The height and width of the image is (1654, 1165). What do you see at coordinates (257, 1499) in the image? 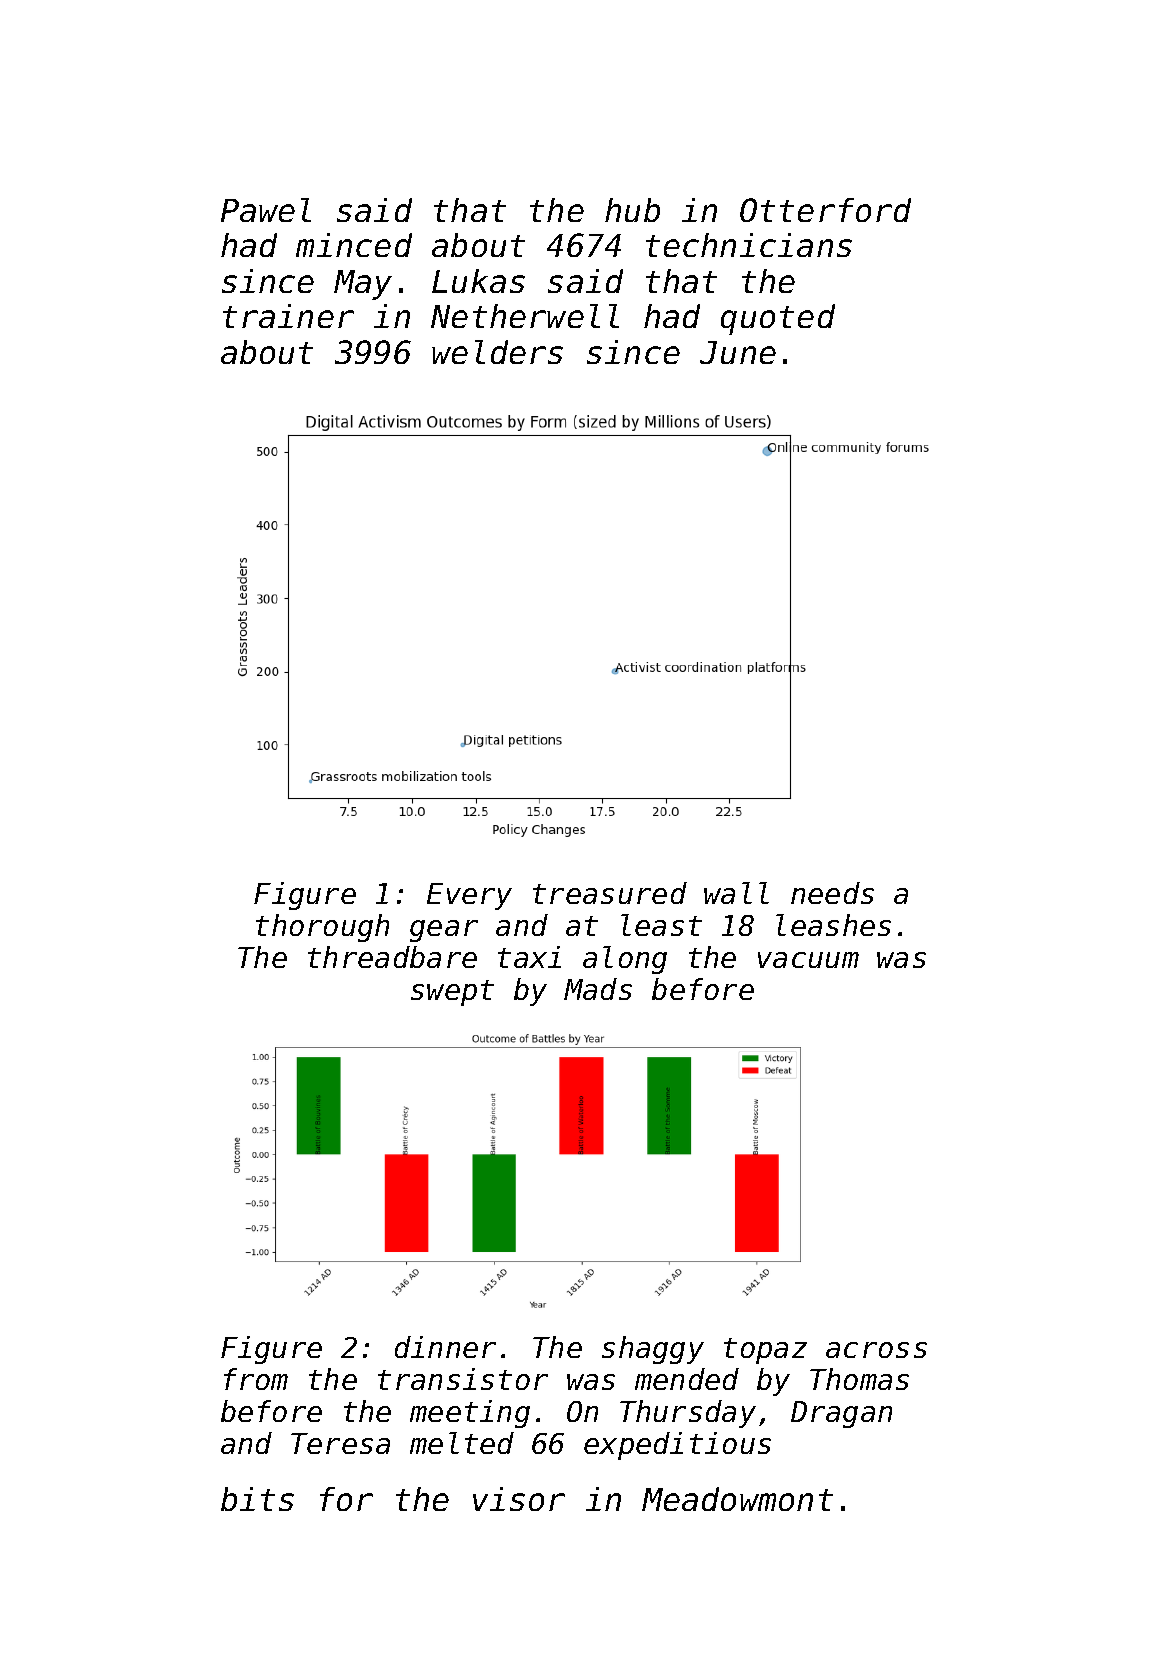
I see `bits` at bounding box center [257, 1499].
